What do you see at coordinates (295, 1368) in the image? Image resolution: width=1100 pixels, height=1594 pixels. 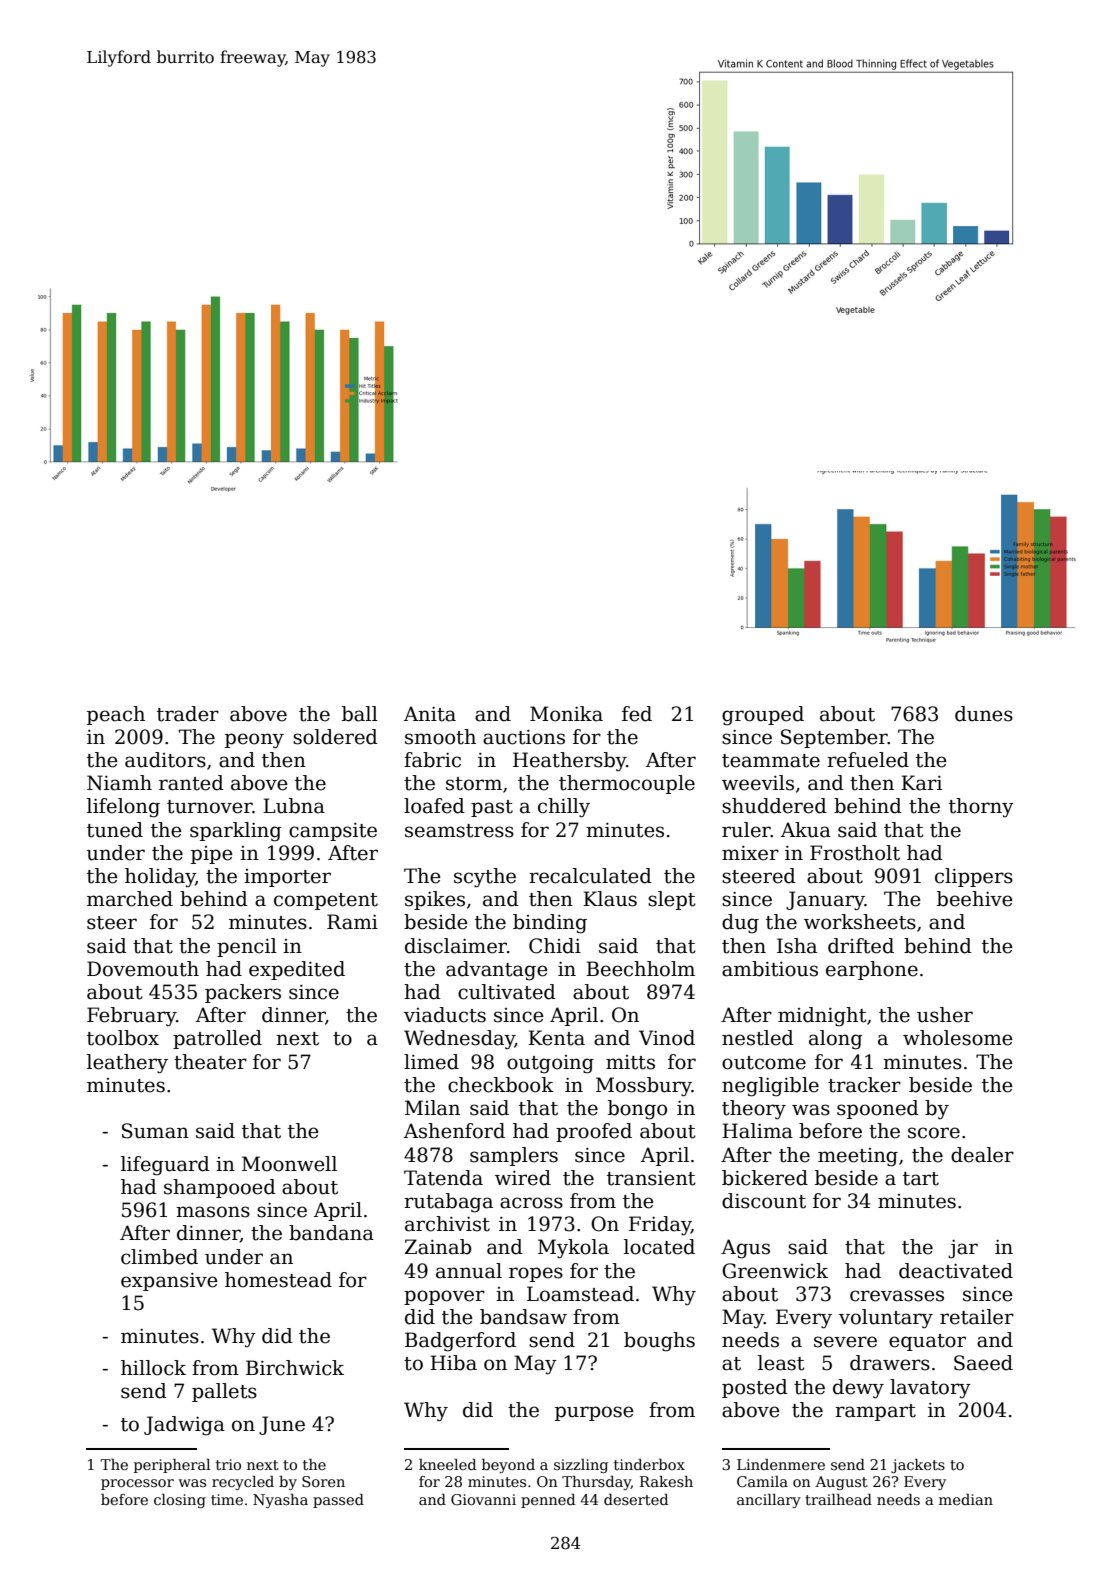 I see `Birchwick` at bounding box center [295, 1368].
